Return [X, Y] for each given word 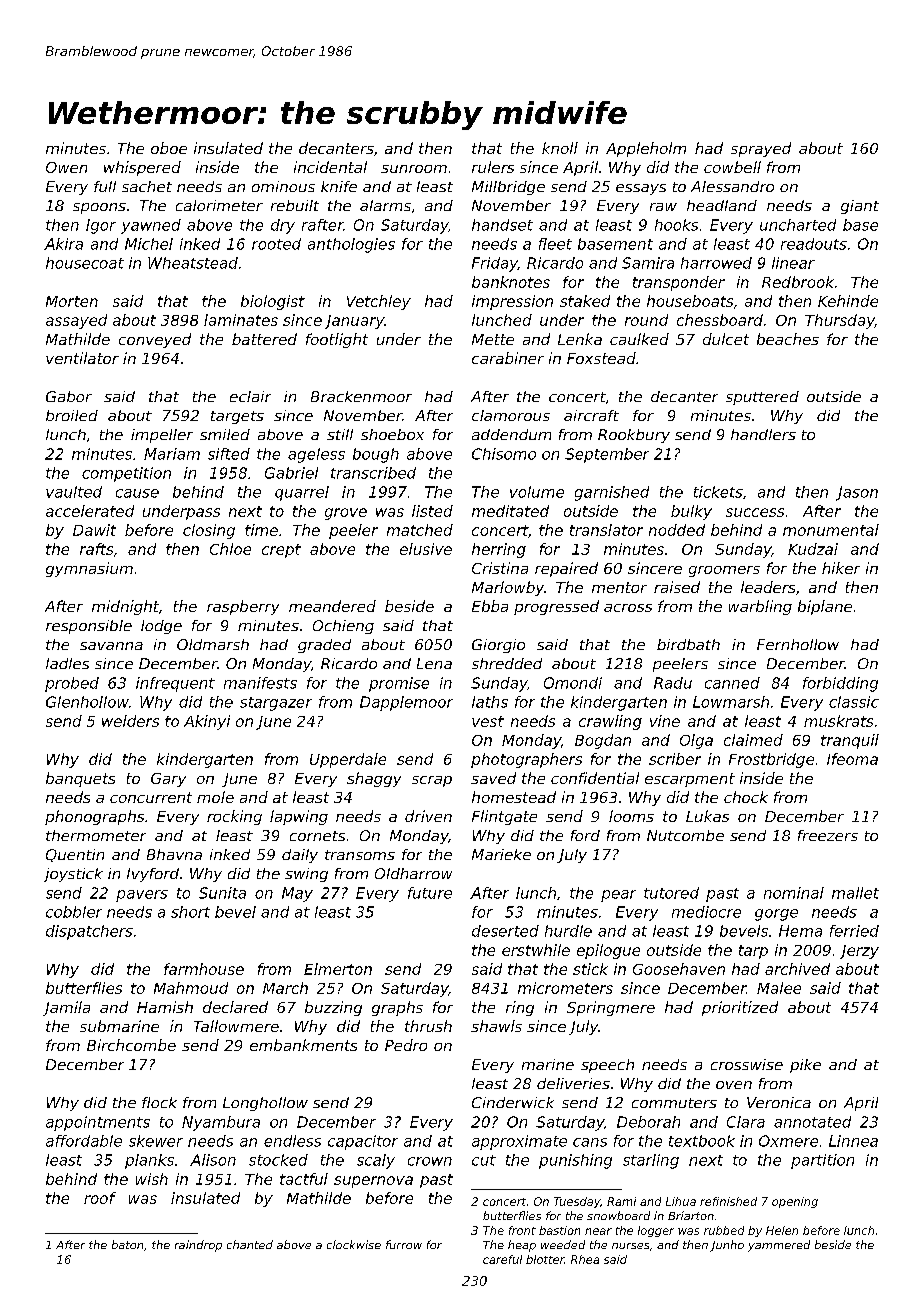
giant [860, 207]
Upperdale [348, 760]
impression [512, 302]
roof [100, 1198]
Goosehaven [679, 969]
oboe [169, 148]
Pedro [406, 1045]
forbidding [840, 684]
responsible [89, 627]
